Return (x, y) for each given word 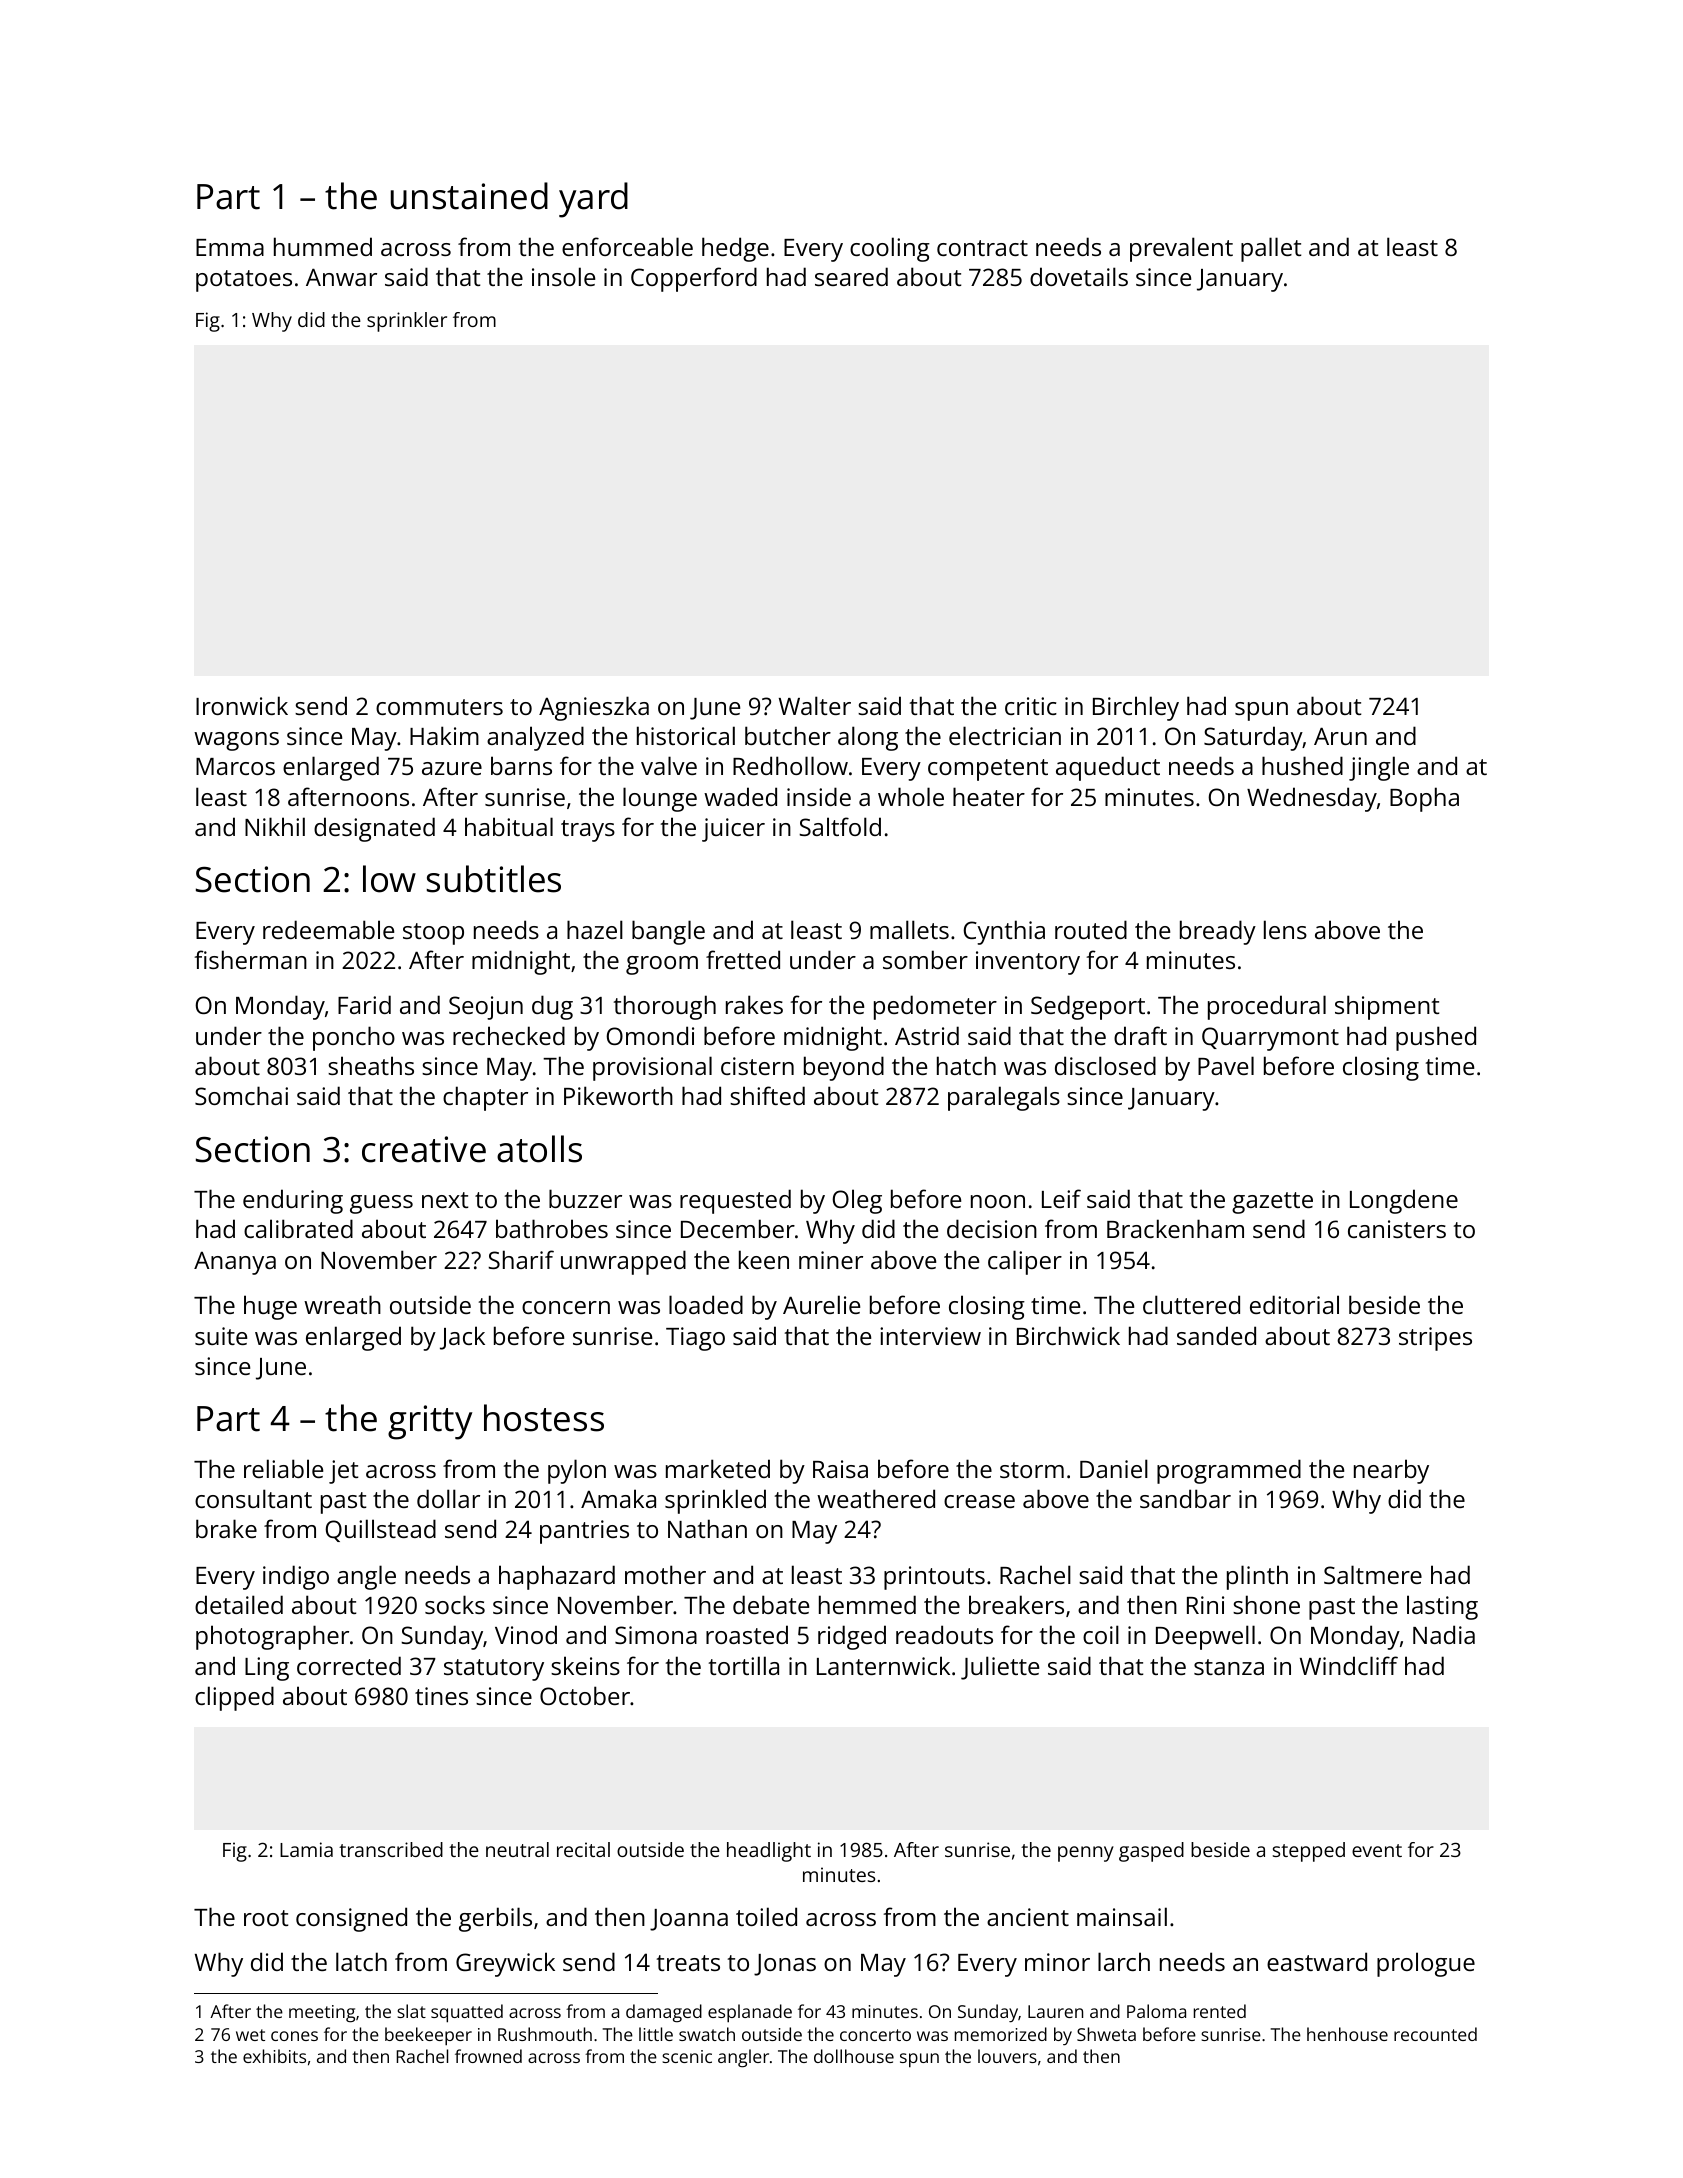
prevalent (1181, 249)
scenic (687, 2056)
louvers (1007, 2056)
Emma (230, 247)
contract (982, 248)
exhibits (274, 2056)
